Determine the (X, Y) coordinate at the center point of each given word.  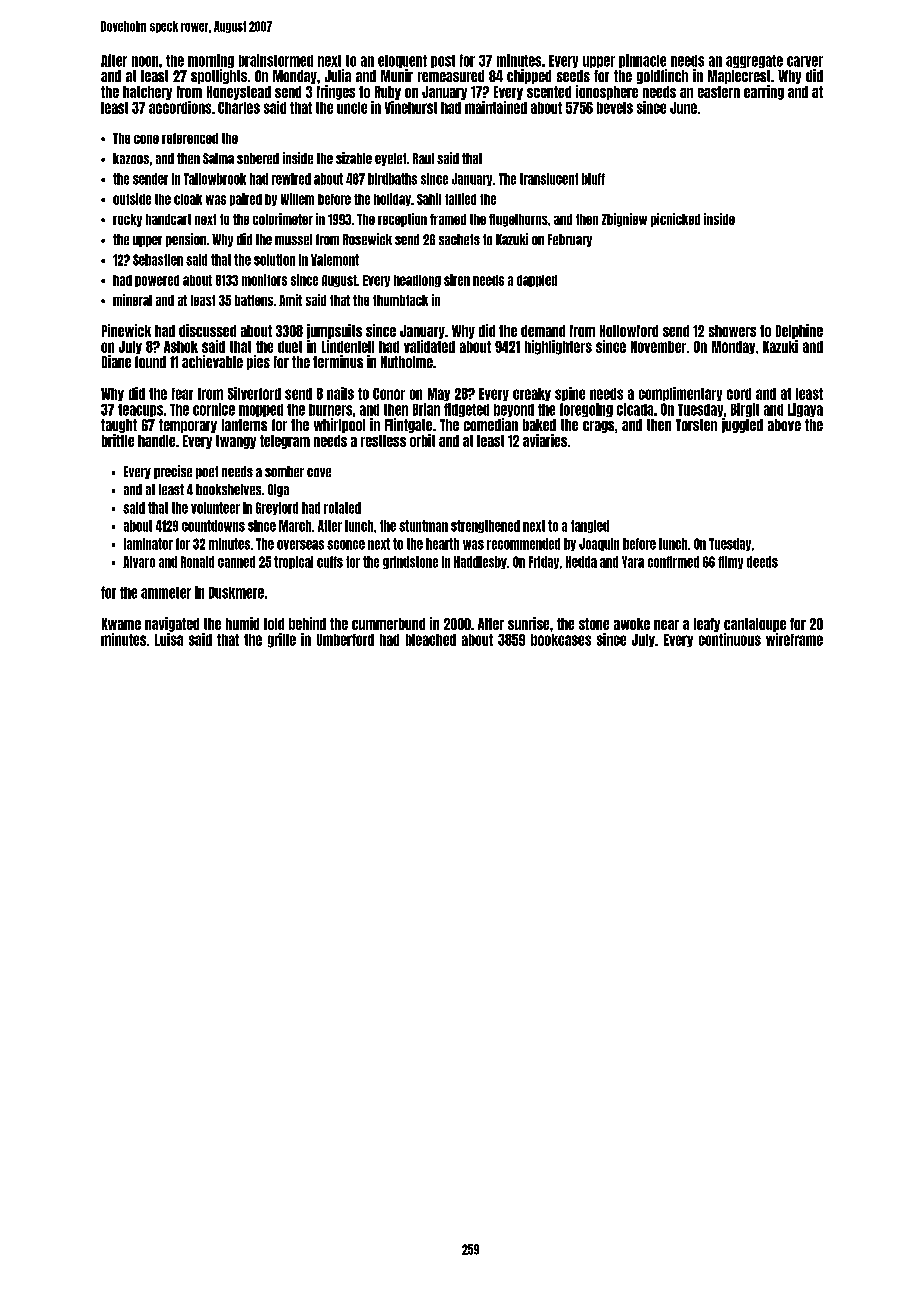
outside (132, 199)
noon (145, 61)
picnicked (675, 220)
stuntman (423, 526)
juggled (742, 425)
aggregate (754, 61)
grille (282, 640)
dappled (537, 281)
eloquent (402, 61)
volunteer (215, 508)
